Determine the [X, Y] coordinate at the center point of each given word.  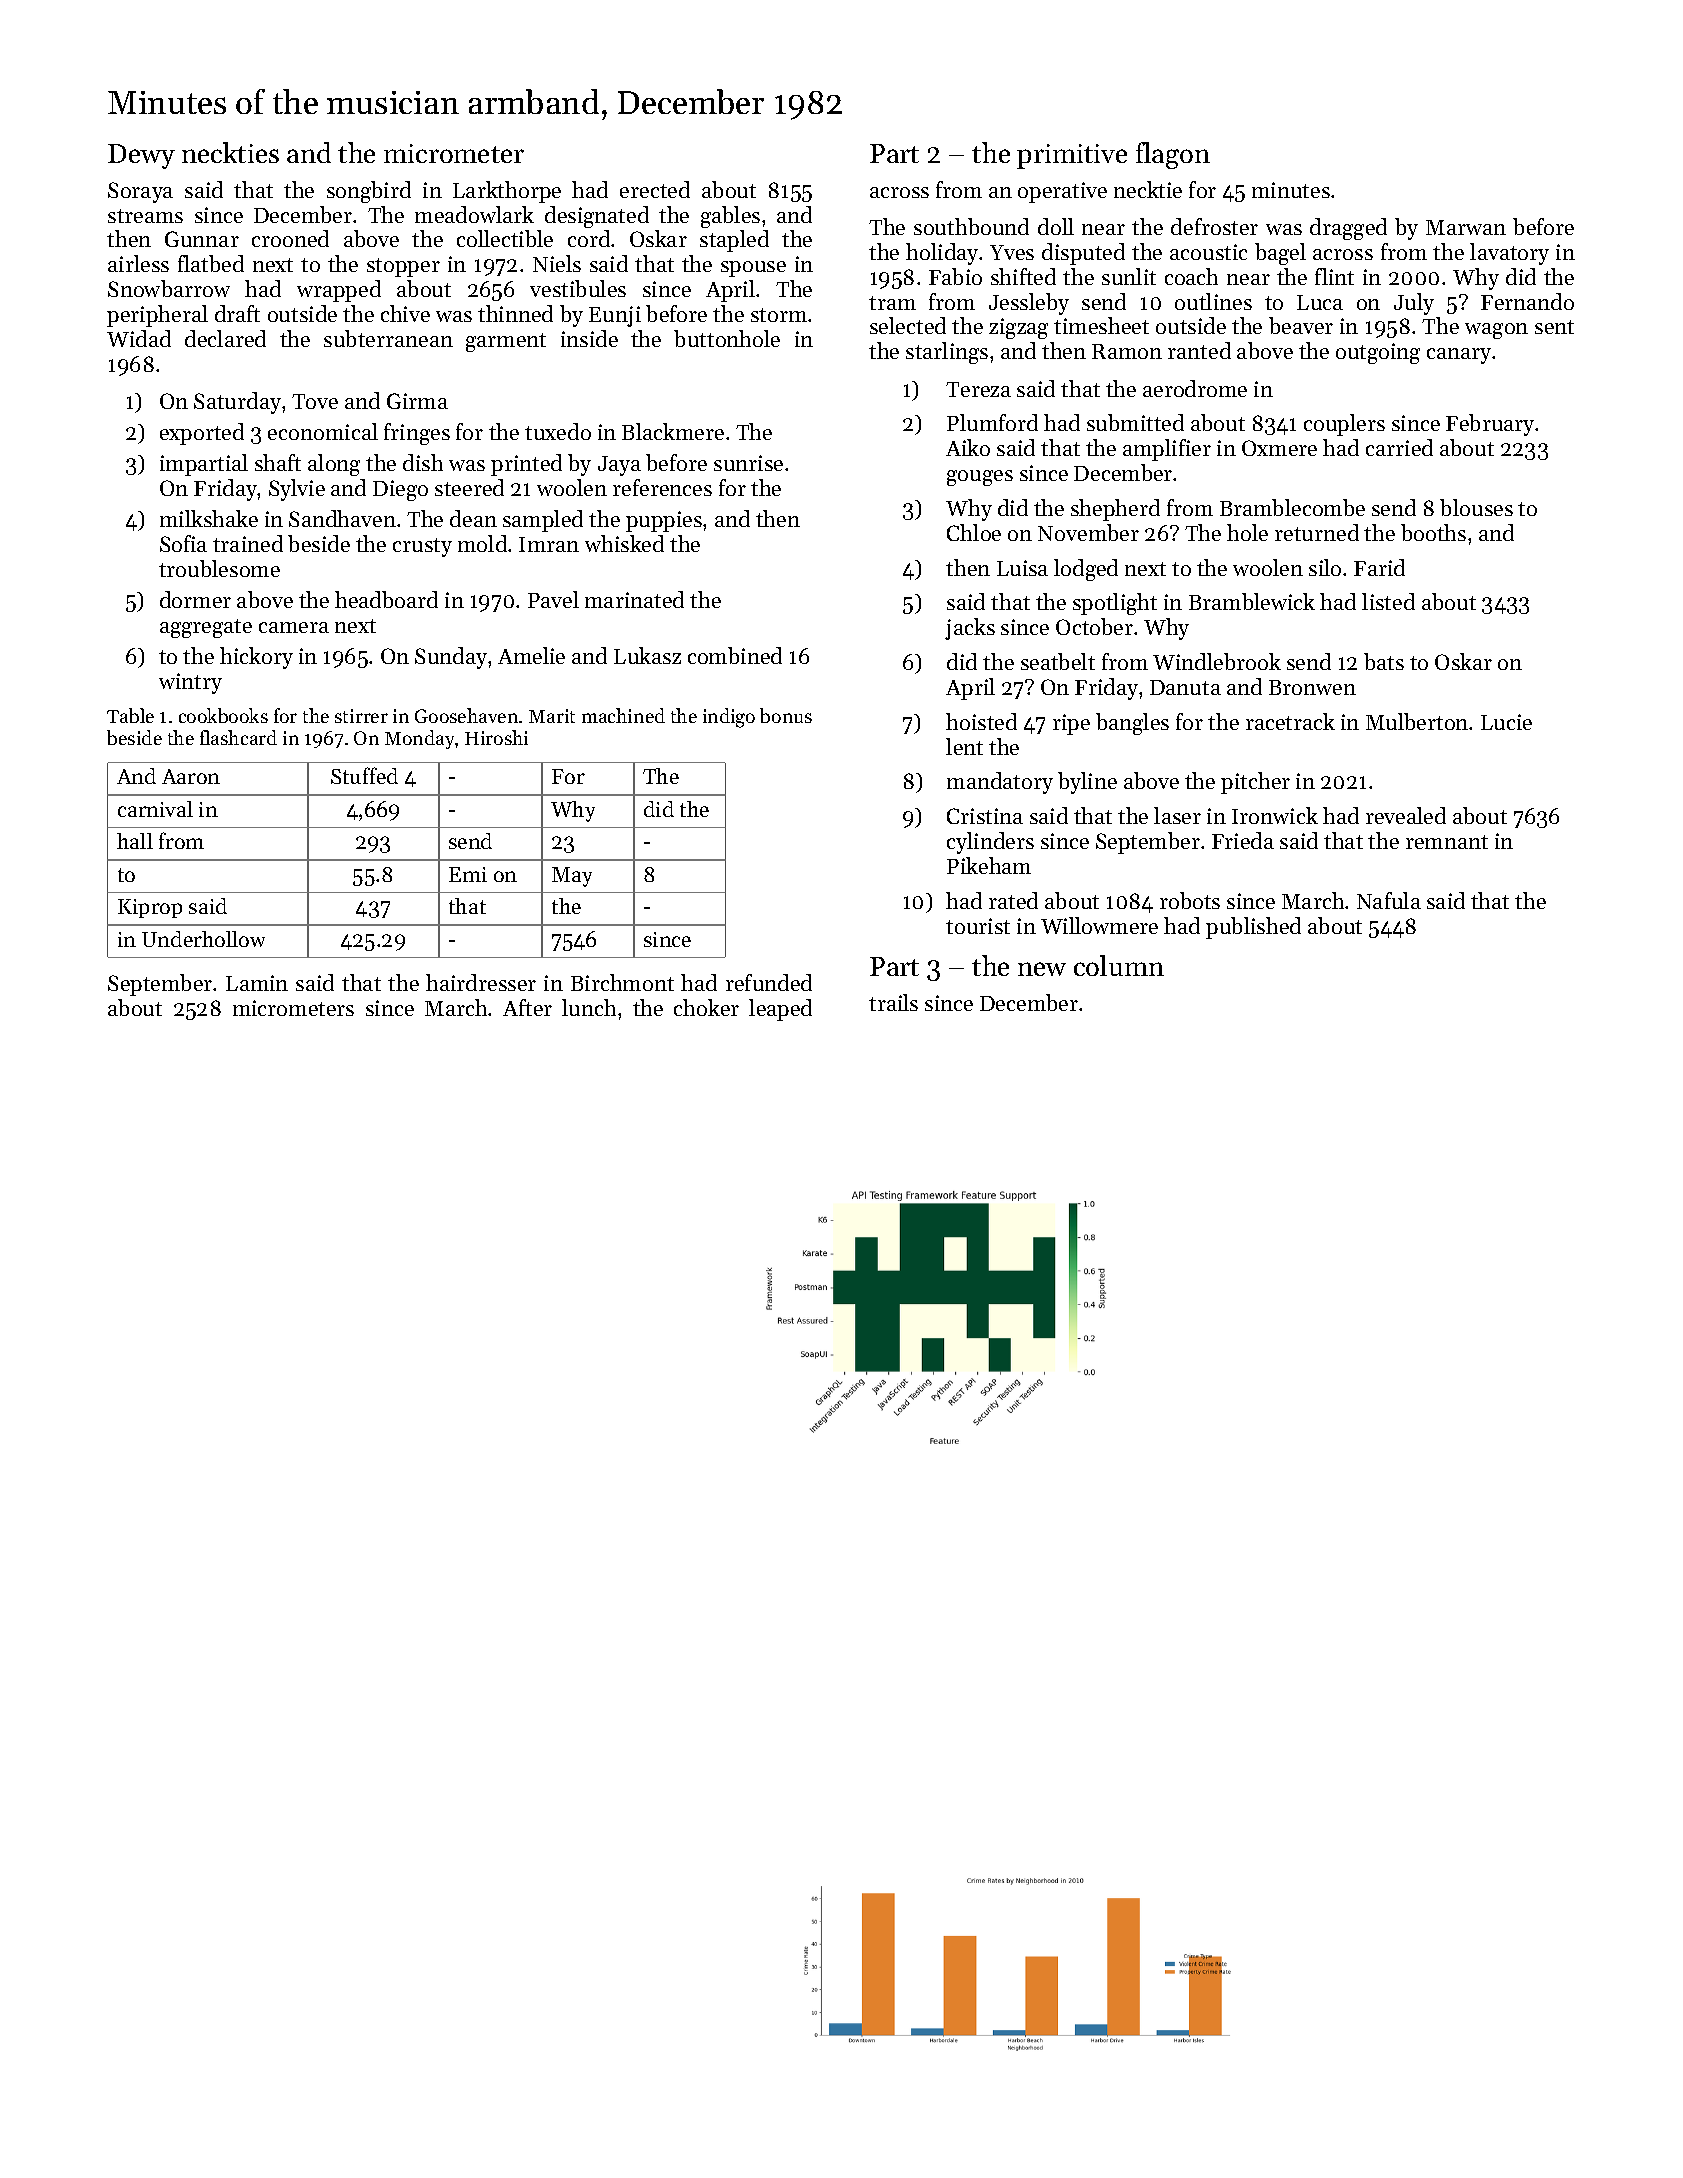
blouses [1476, 507]
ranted [1199, 350]
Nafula [1389, 900]
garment [506, 342]
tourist [978, 926]
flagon [1173, 155]
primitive [1072, 156]
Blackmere [673, 431]
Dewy [141, 156]
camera [294, 627]
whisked [624, 543]
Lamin [257, 983]
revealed [1406, 815]
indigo [729, 718]
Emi [468, 874]
